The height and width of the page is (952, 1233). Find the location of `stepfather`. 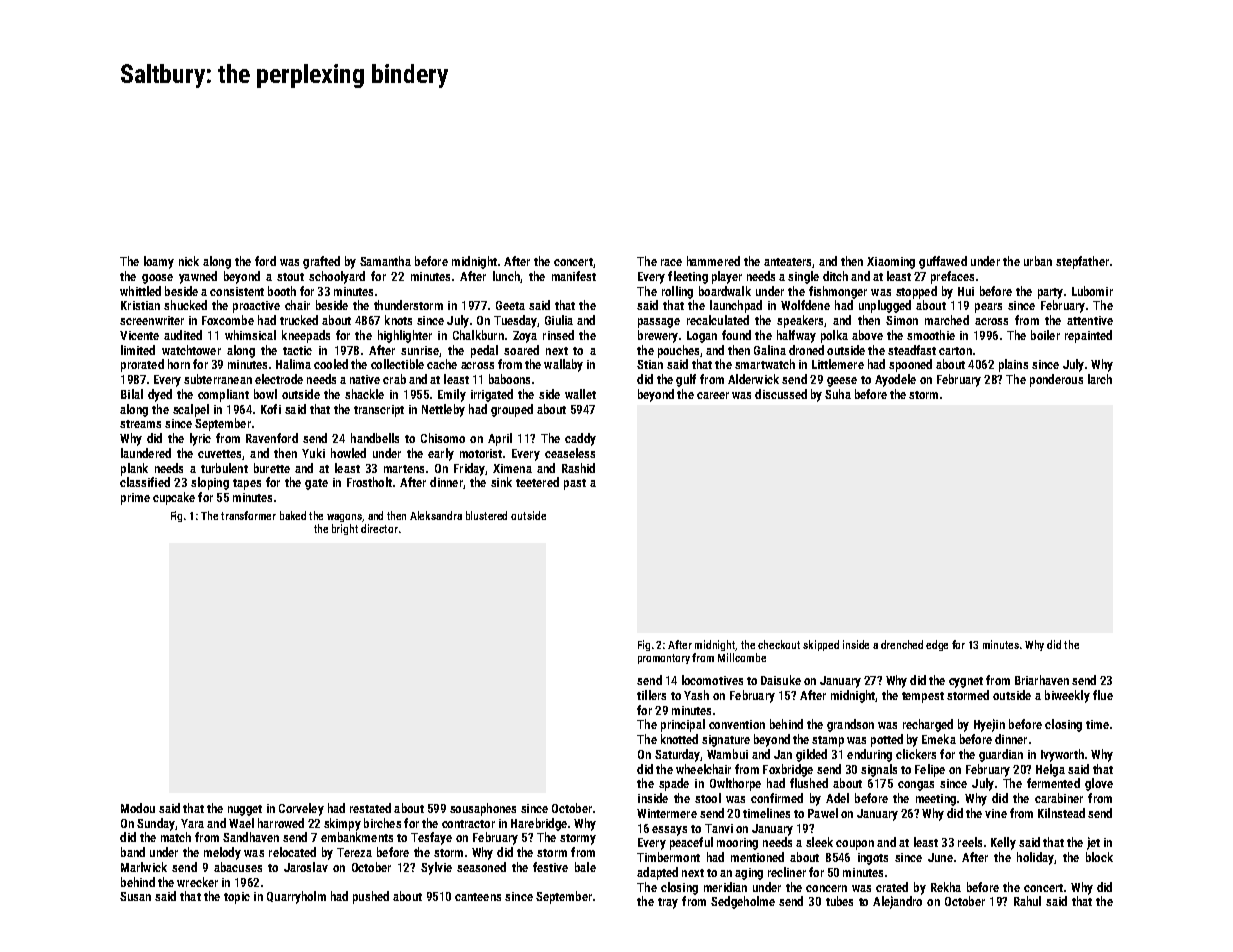

stepfather is located at coordinates (1082, 262).
